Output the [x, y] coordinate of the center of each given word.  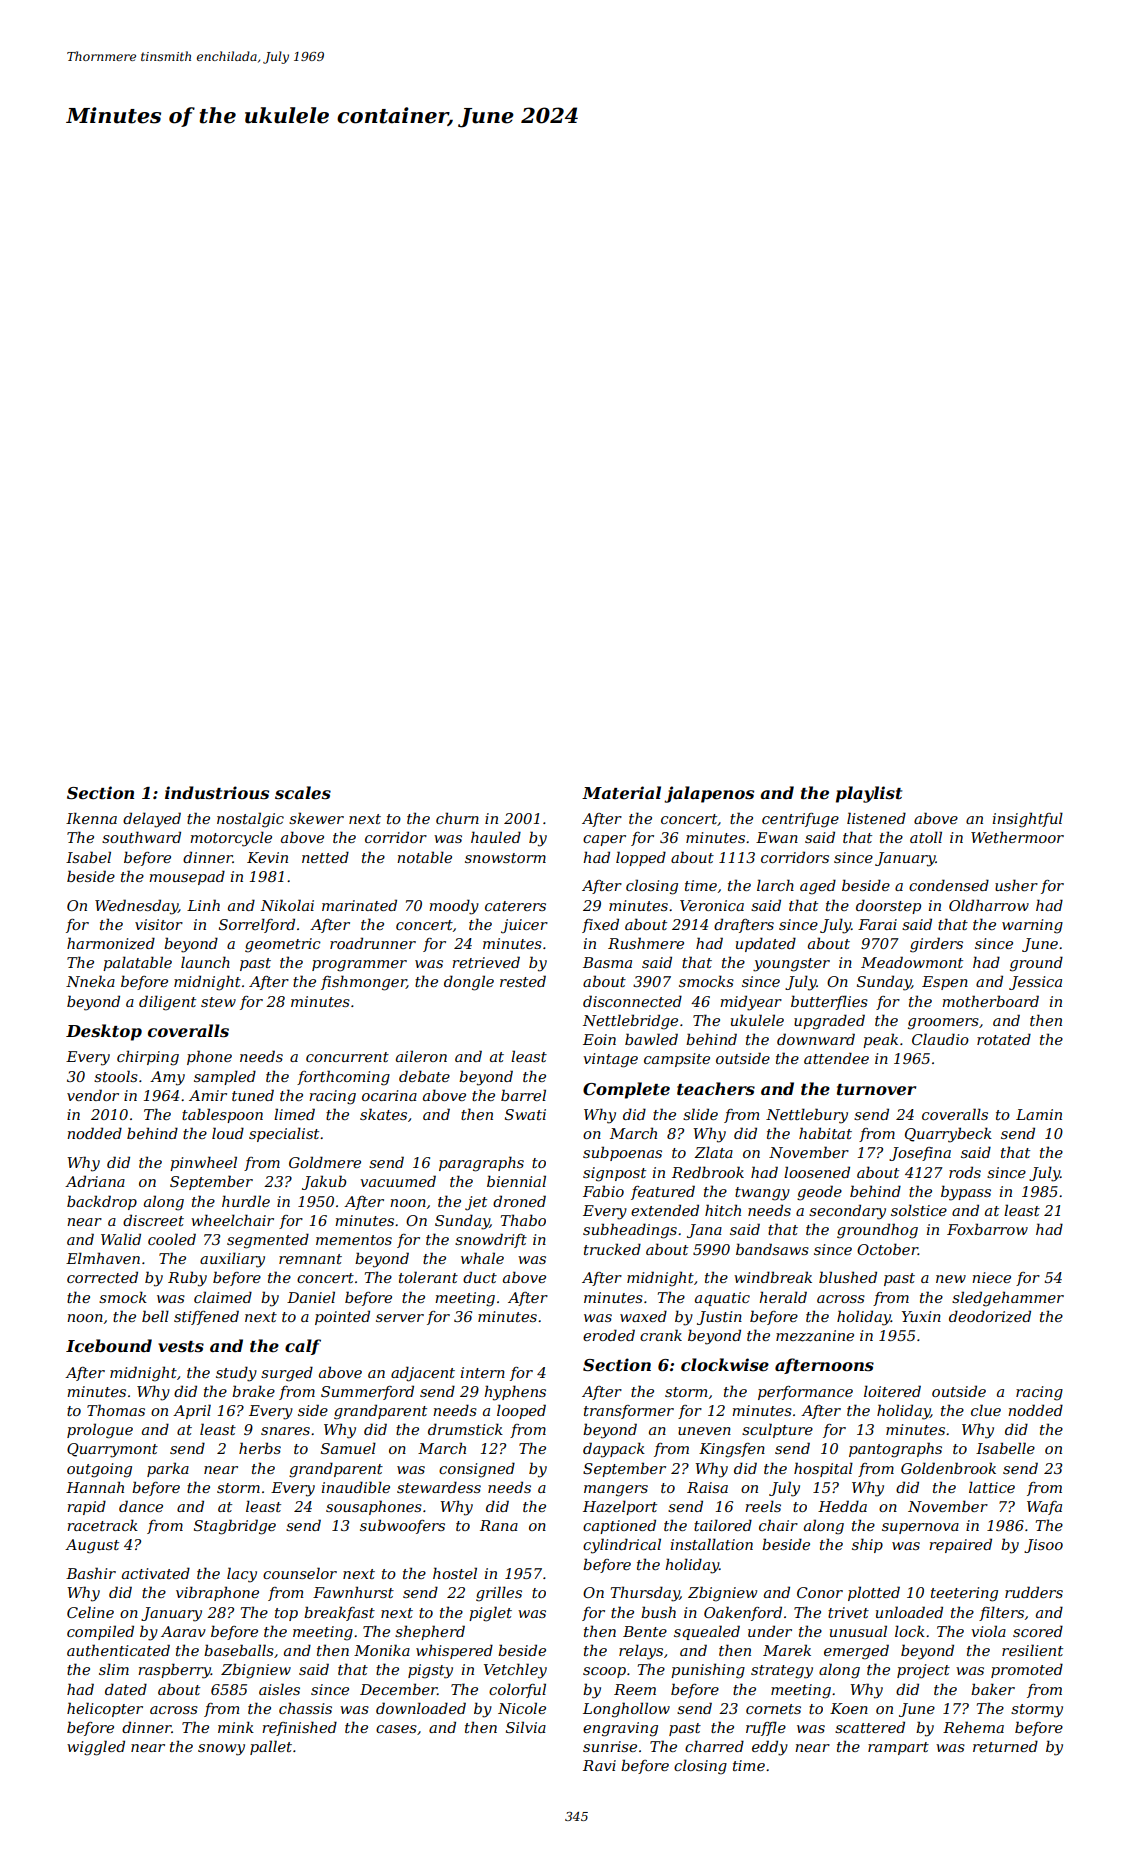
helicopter [105, 1709]
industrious [217, 793]
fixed [600, 925]
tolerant [428, 1277]
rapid [86, 1507]
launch [205, 962]
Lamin [1039, 1114]
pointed [342, 1317]
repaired [960, 1545]
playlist [869, 794]
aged [818, 887]
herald [783, 1297]
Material [621, 792]
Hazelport [620, 1507]
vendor [93, 1095]
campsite [677, 1060]
